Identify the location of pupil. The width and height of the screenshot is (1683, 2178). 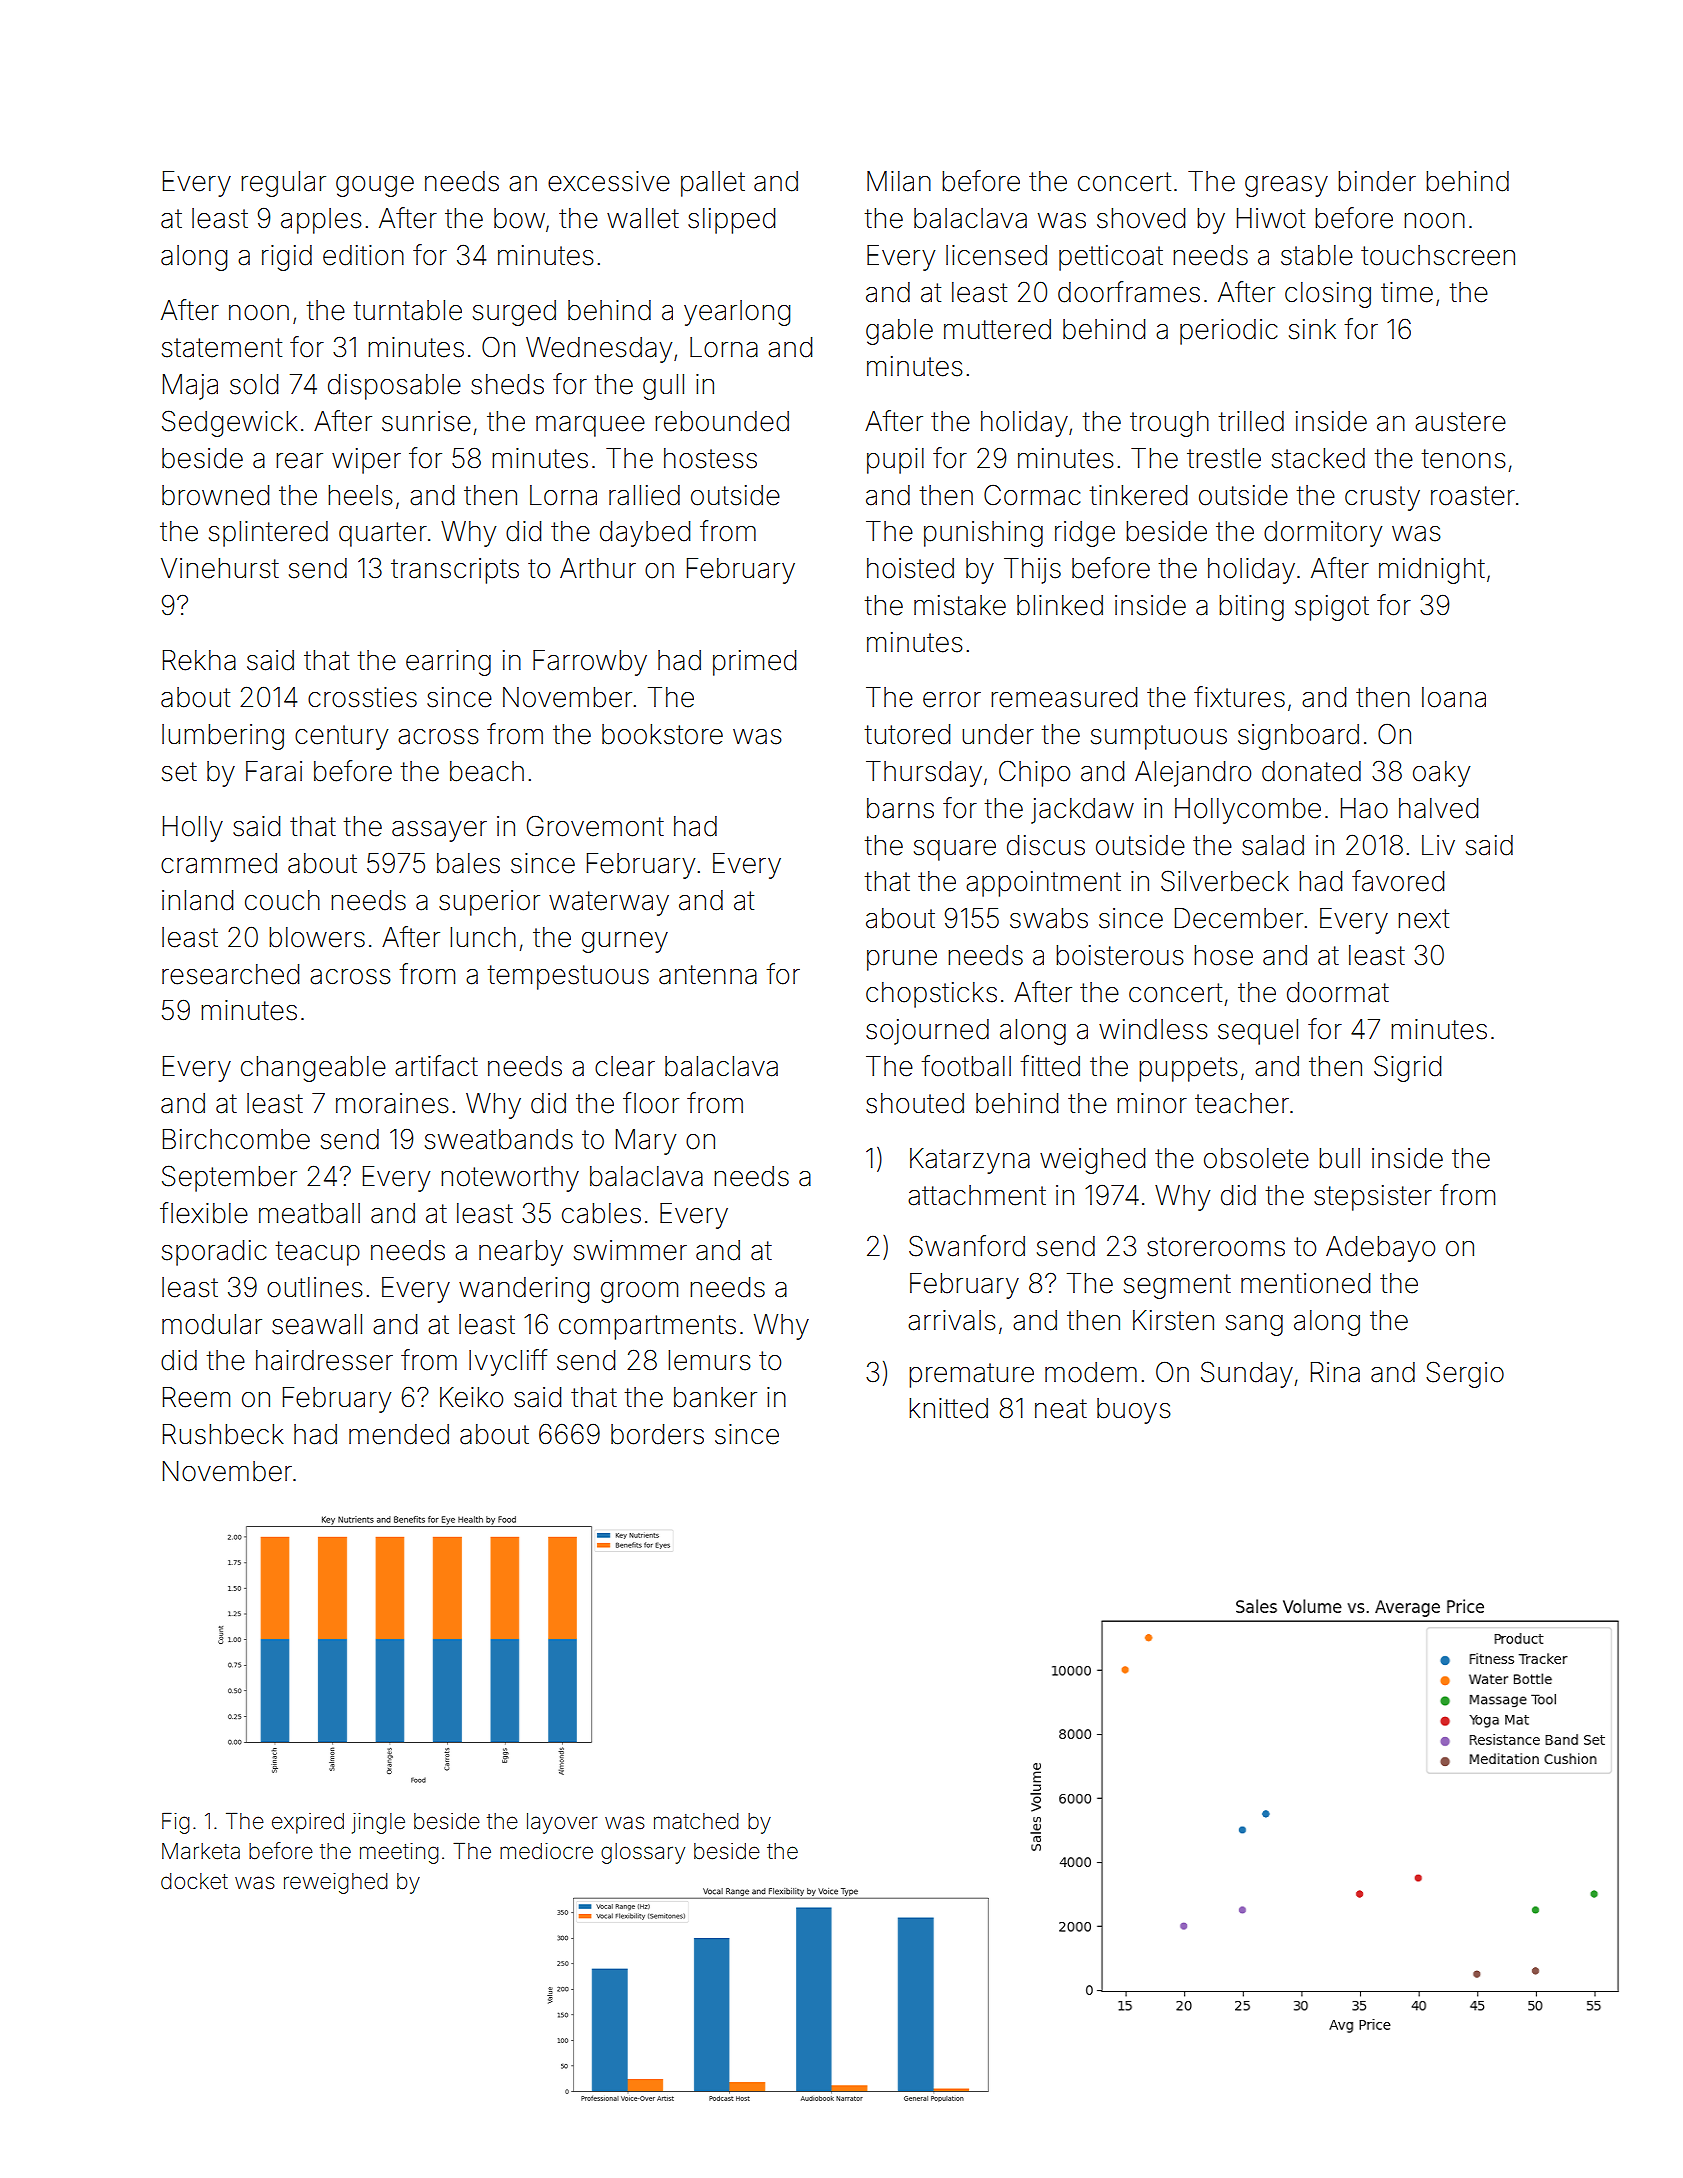
(895, 461).
